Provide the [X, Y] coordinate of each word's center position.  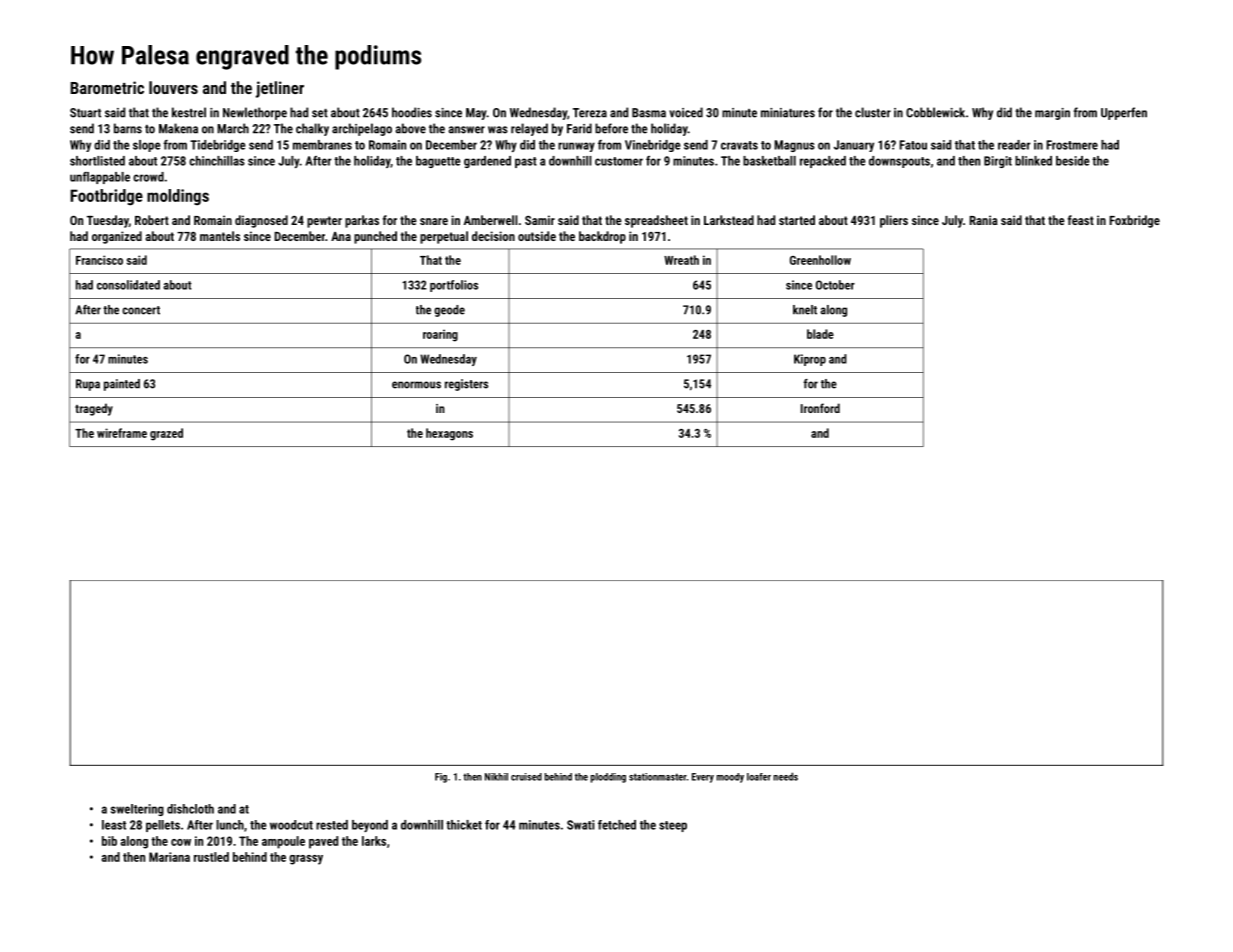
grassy [306, 860]
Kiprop [810, 360]
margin [1052, 114]
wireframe [122, 433]
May [476, 114]
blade [820, 334]
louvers [173, 87]
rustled [211, 857]
